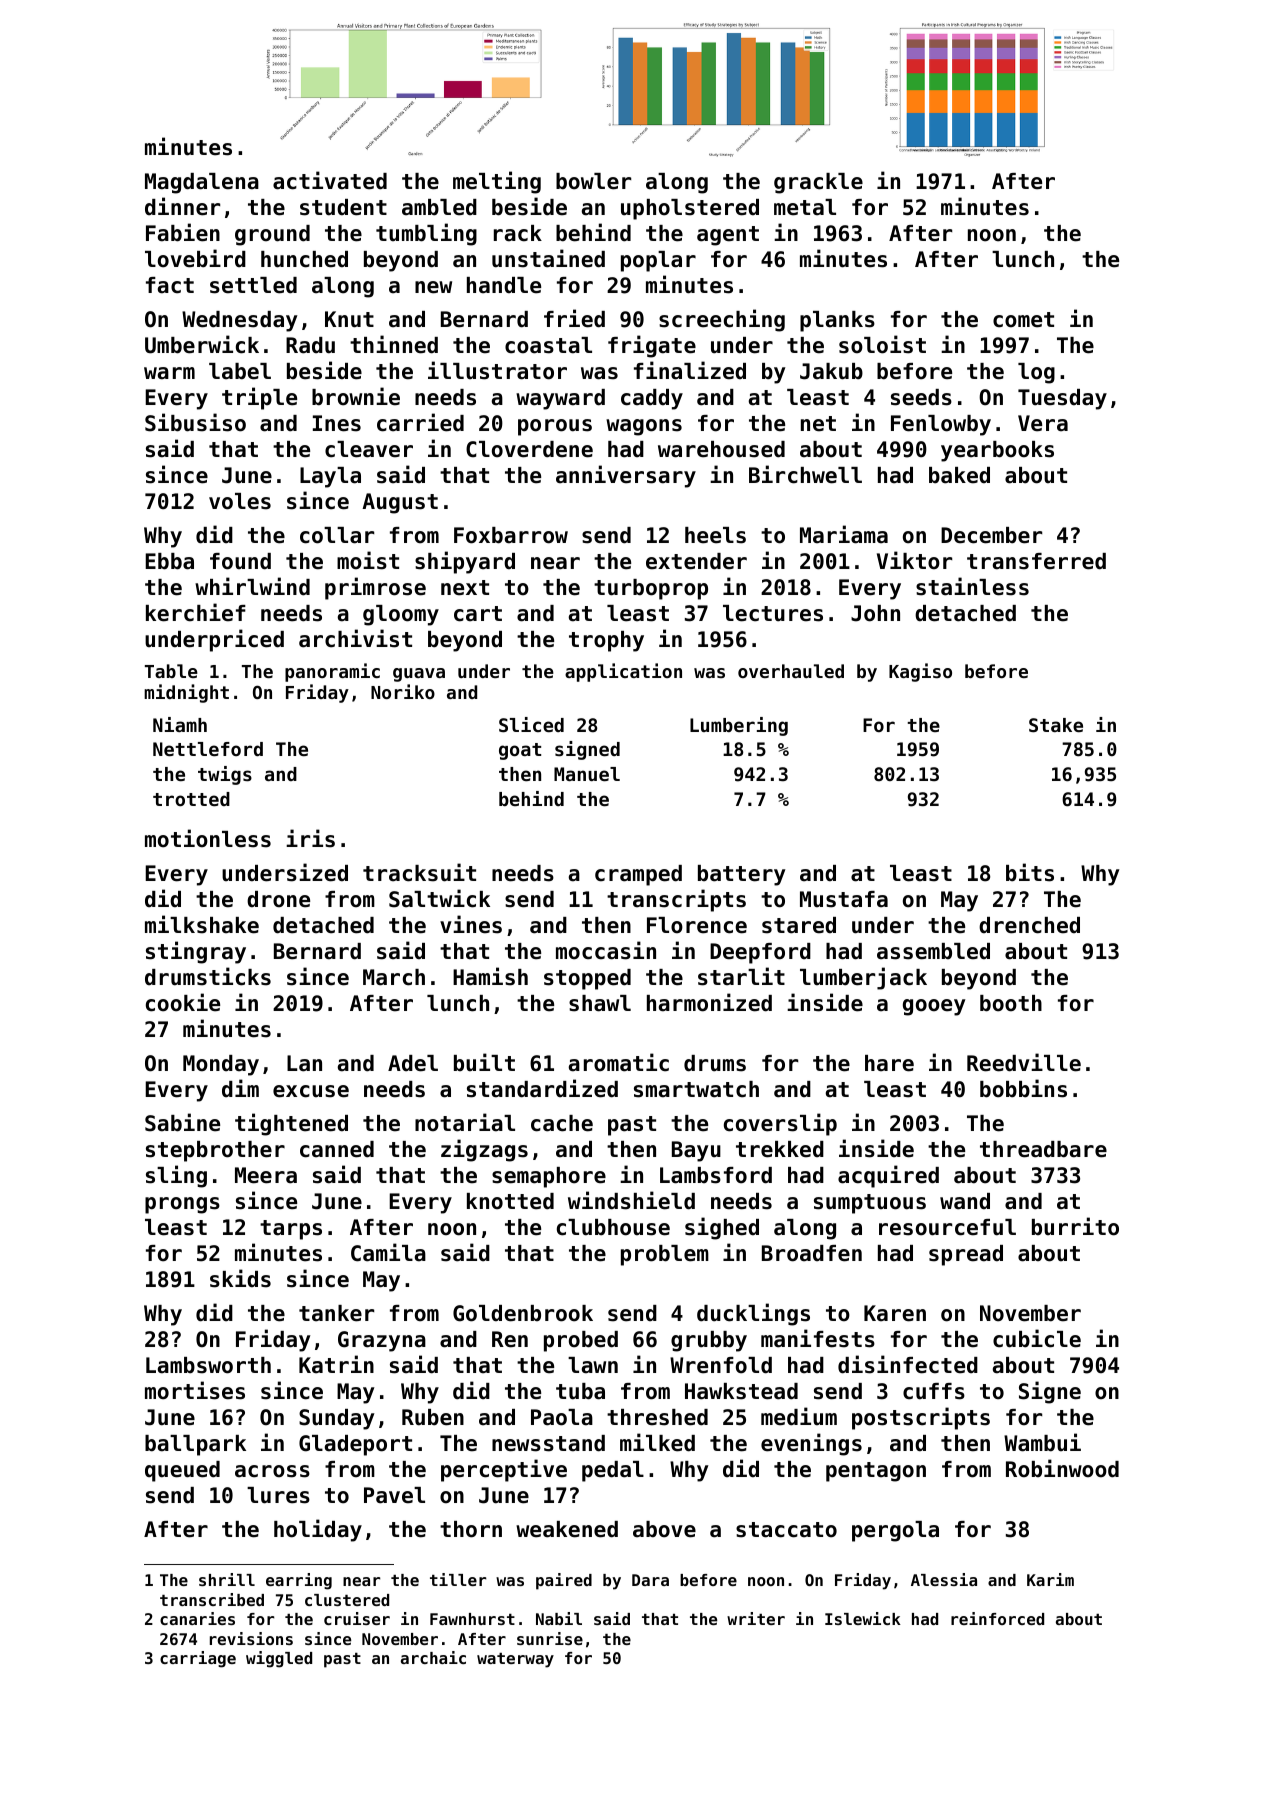 This screenshot has height=1796, width=1270. I want to click on reinforced, so click(997, 1618).
